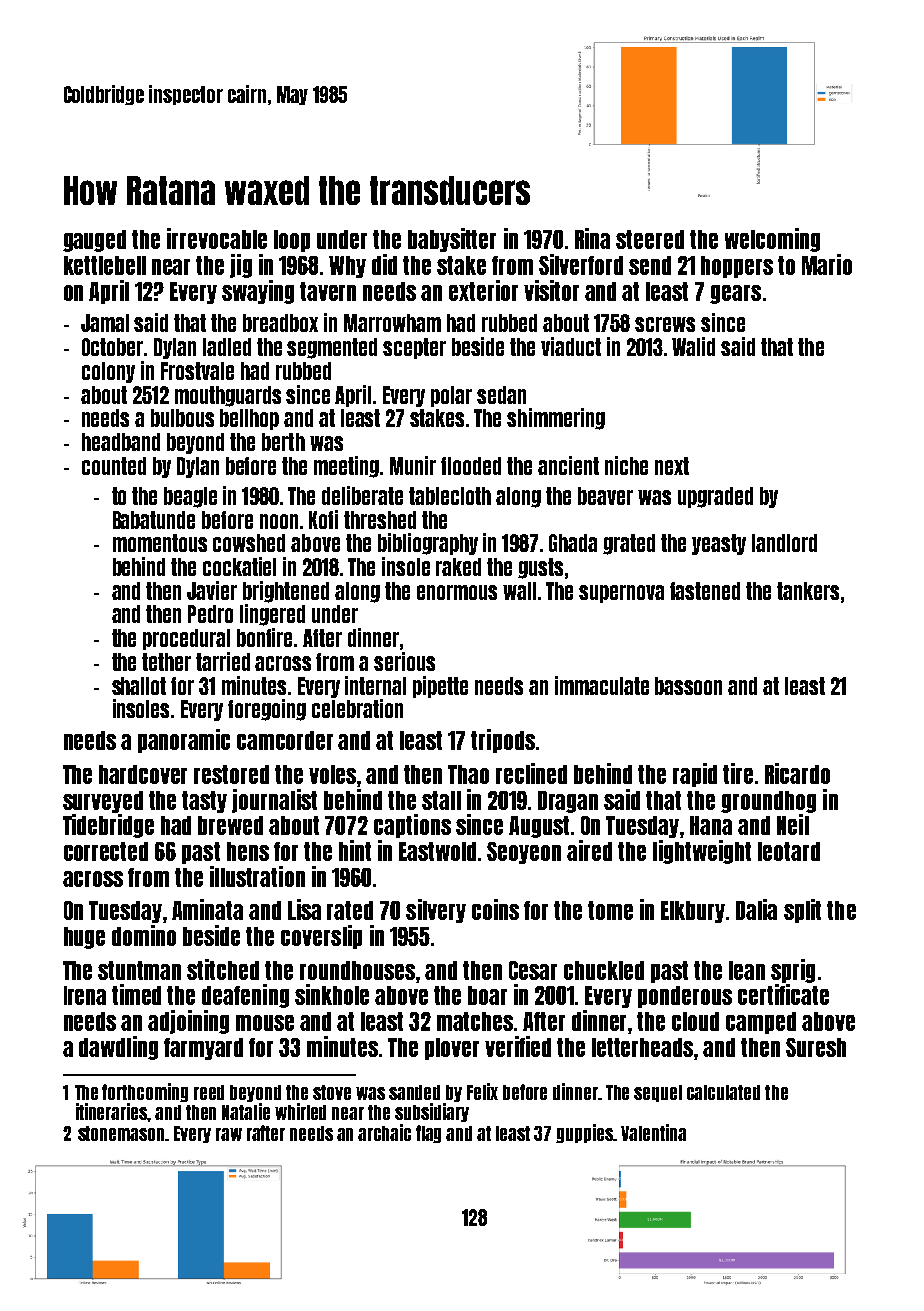  I want to click on tablecloth, so click(450, 496).
